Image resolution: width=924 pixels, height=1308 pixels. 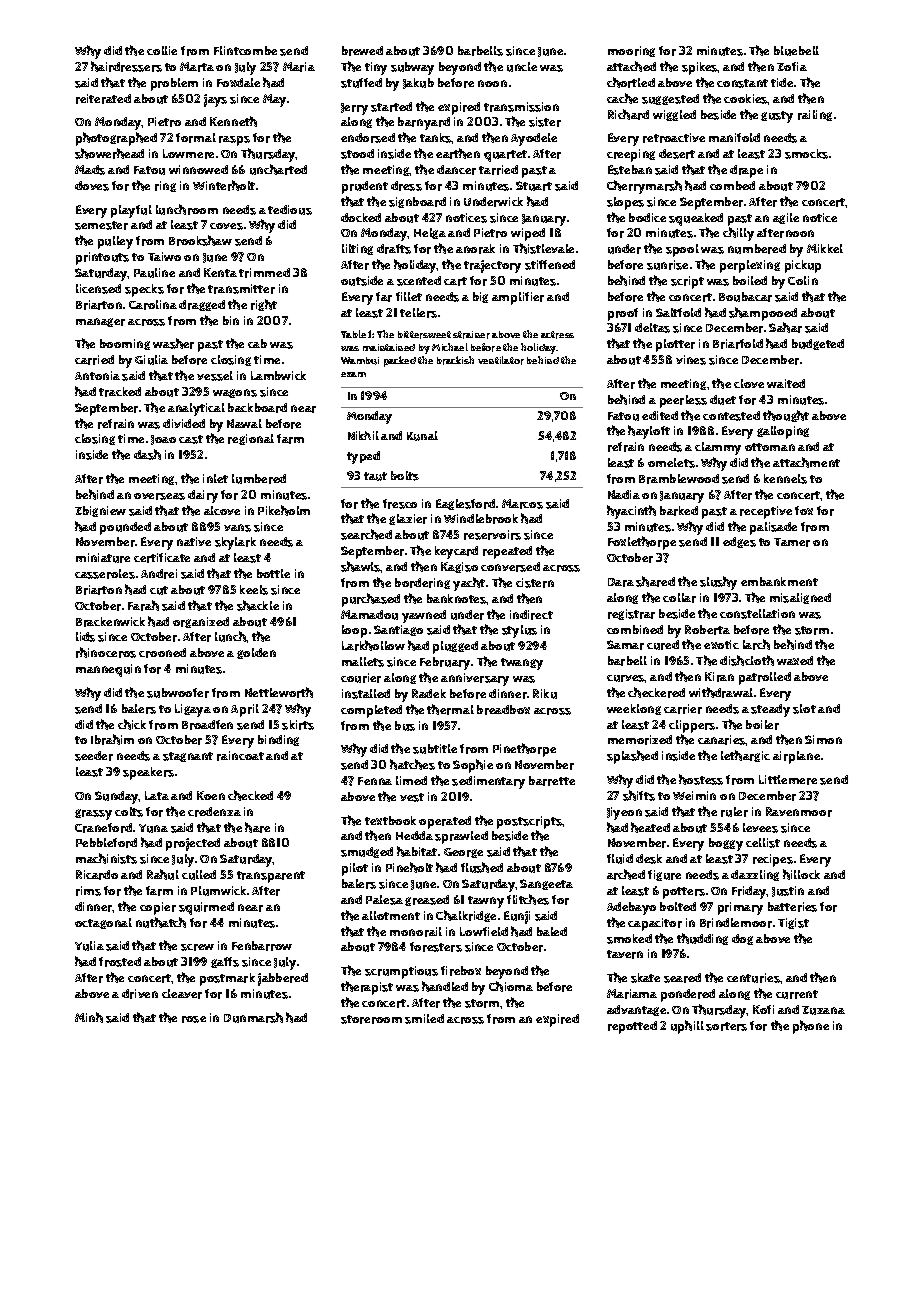 I want to click on collie, so click(x=162, y=50).
